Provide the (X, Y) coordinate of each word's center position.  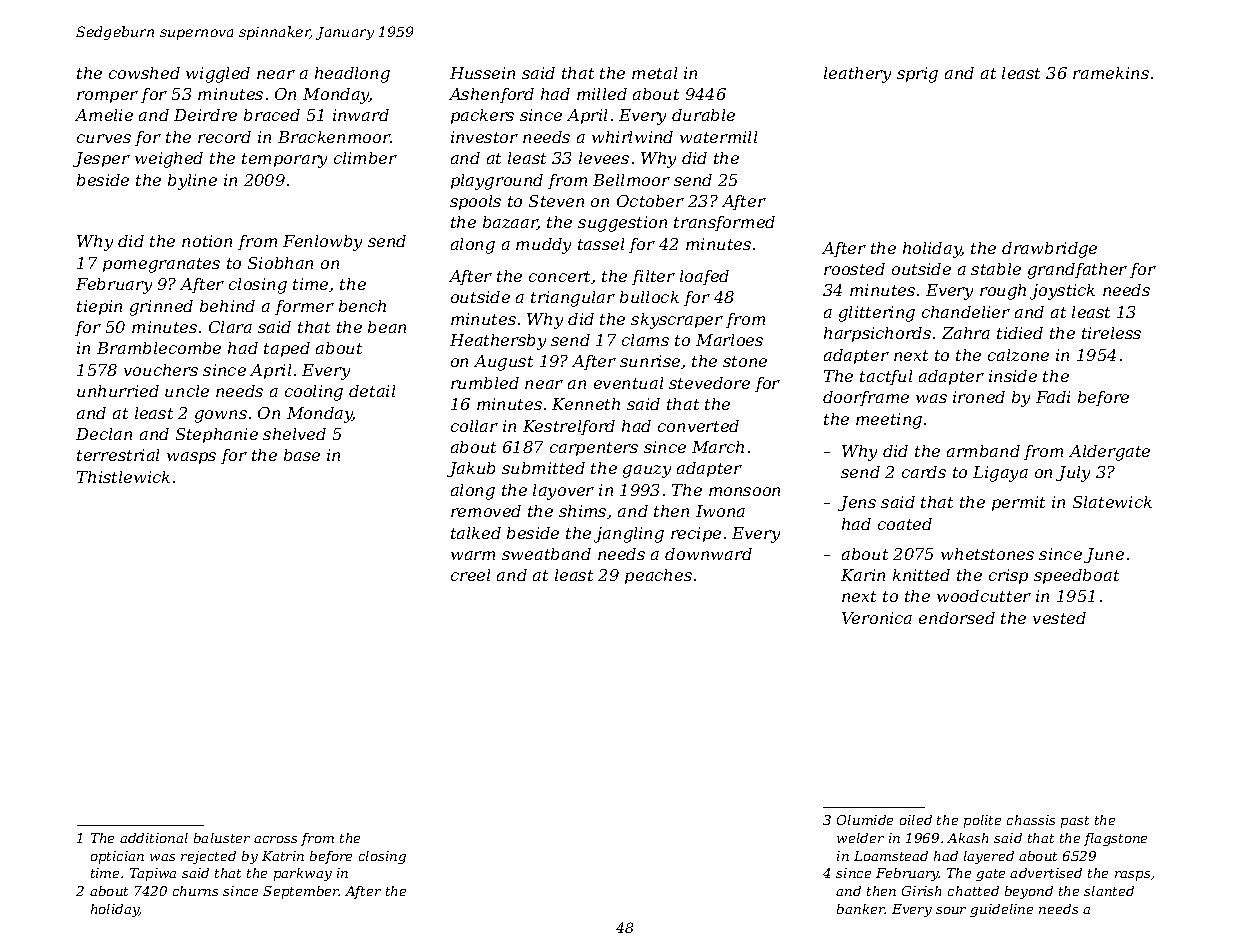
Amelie (104, 115)
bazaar (510, 223)
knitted (921, 575)
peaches (658, 576)
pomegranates (161, 265)
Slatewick (1112, 502)
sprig (917, 75)
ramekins (1111, 73)
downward (708, 554)
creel (470, 575)
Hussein (482, 73)
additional (154, 838)
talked (476, 533)
